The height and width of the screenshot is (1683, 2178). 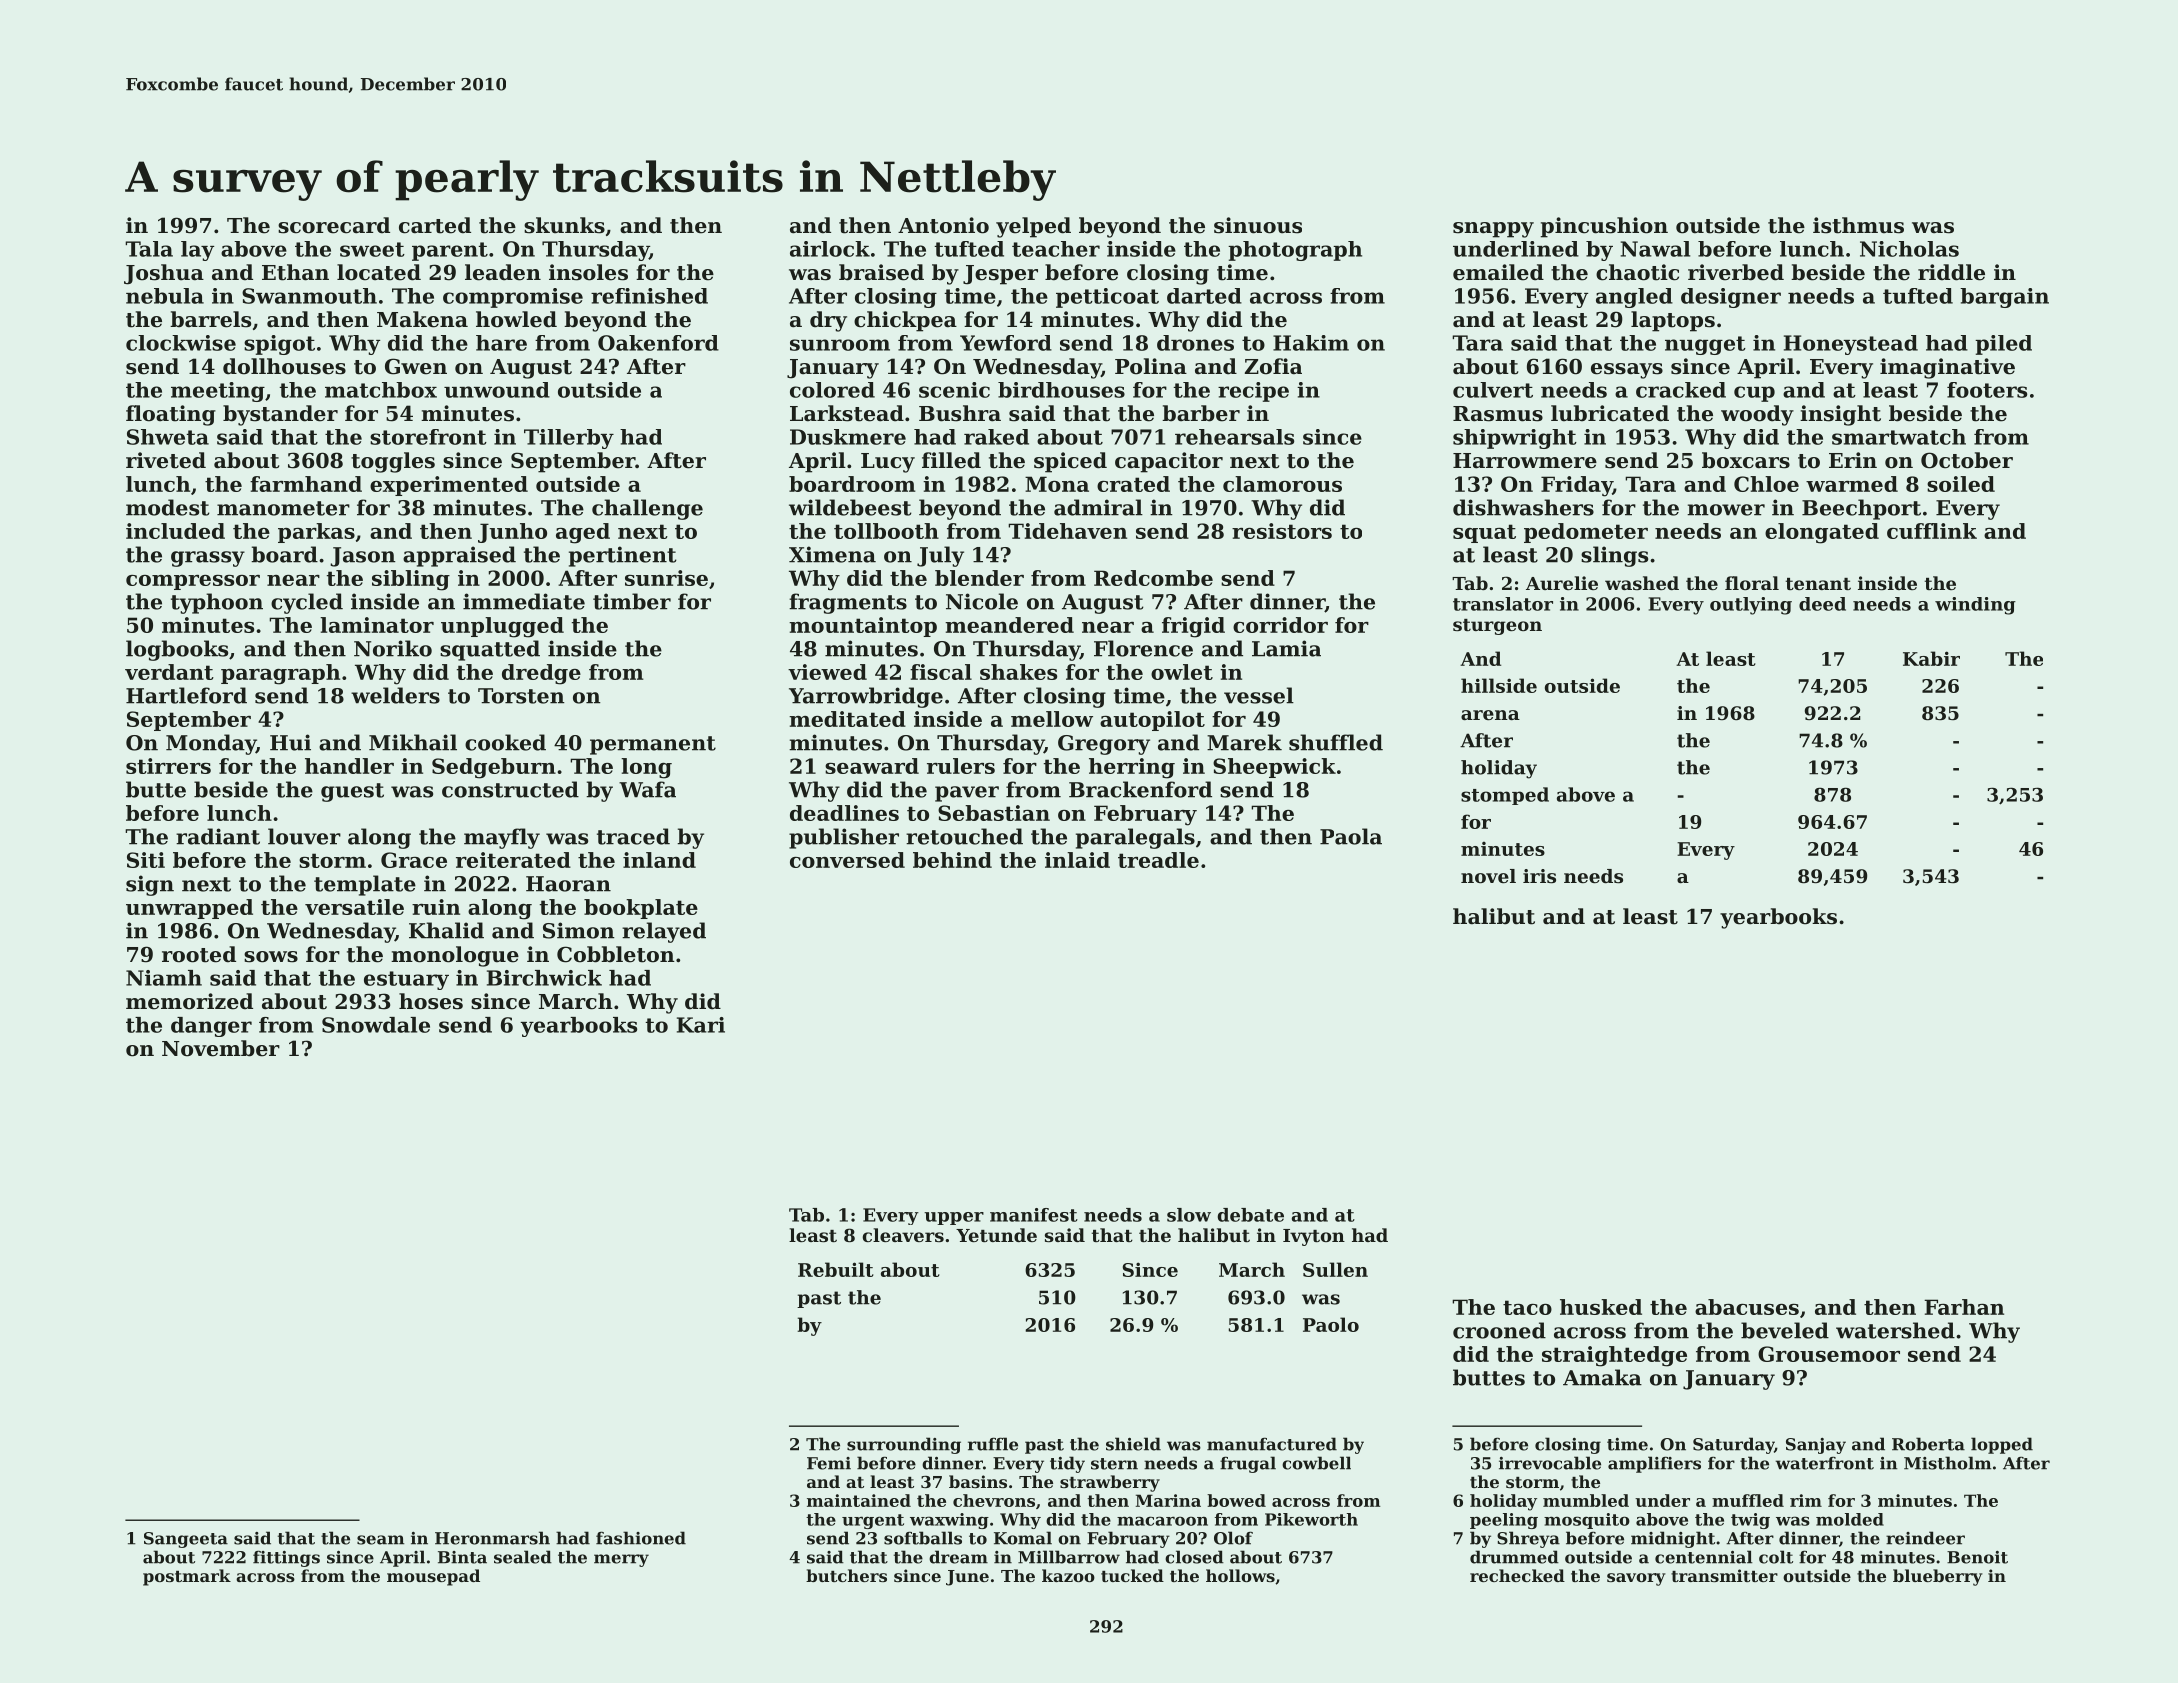 I want to click on riverbed, so click(x=1736, y=272).
